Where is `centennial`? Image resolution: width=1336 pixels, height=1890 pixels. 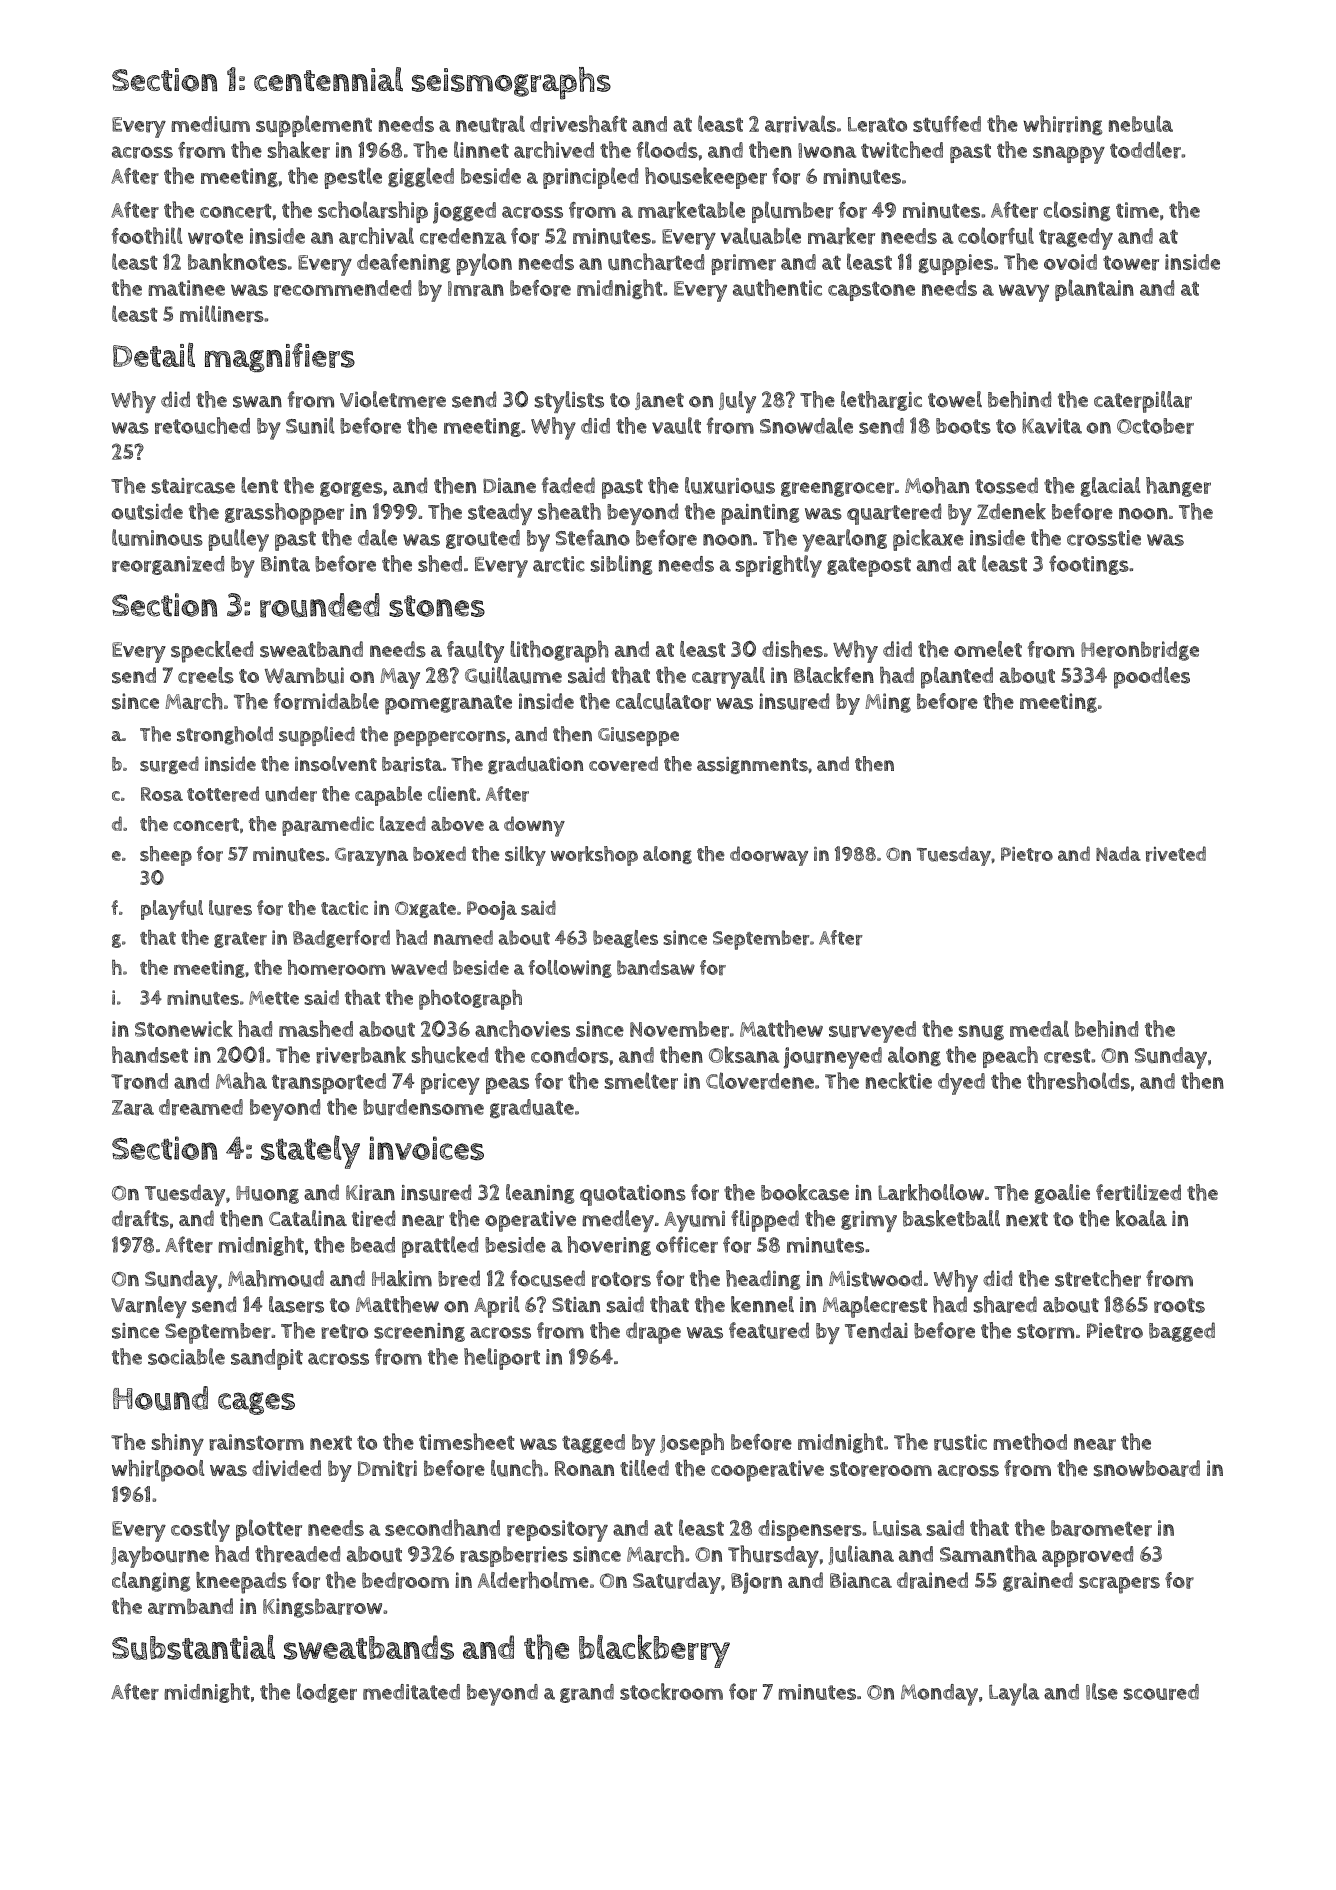 centennial is located at coordinates (328, 79).
